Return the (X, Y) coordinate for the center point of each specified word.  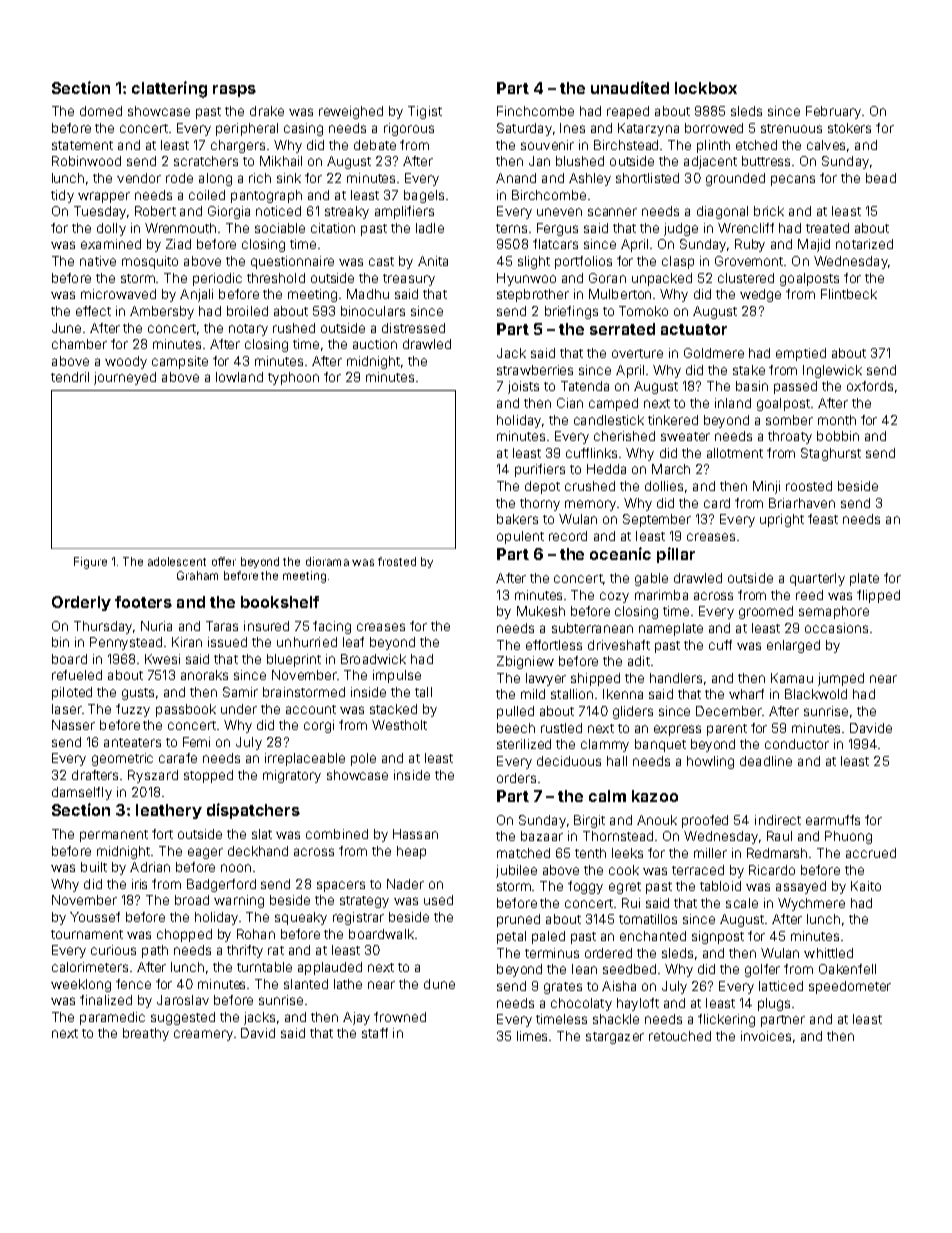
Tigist (425, 112)
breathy (146, 1034)
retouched (680, 1036)
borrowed (714, 128)
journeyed (125, 378)
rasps (234, 91)
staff (375, 1033)
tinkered (673, 420)
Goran (607, 278)
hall (617, 761)
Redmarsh (777, 853)
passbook (186, 710)
